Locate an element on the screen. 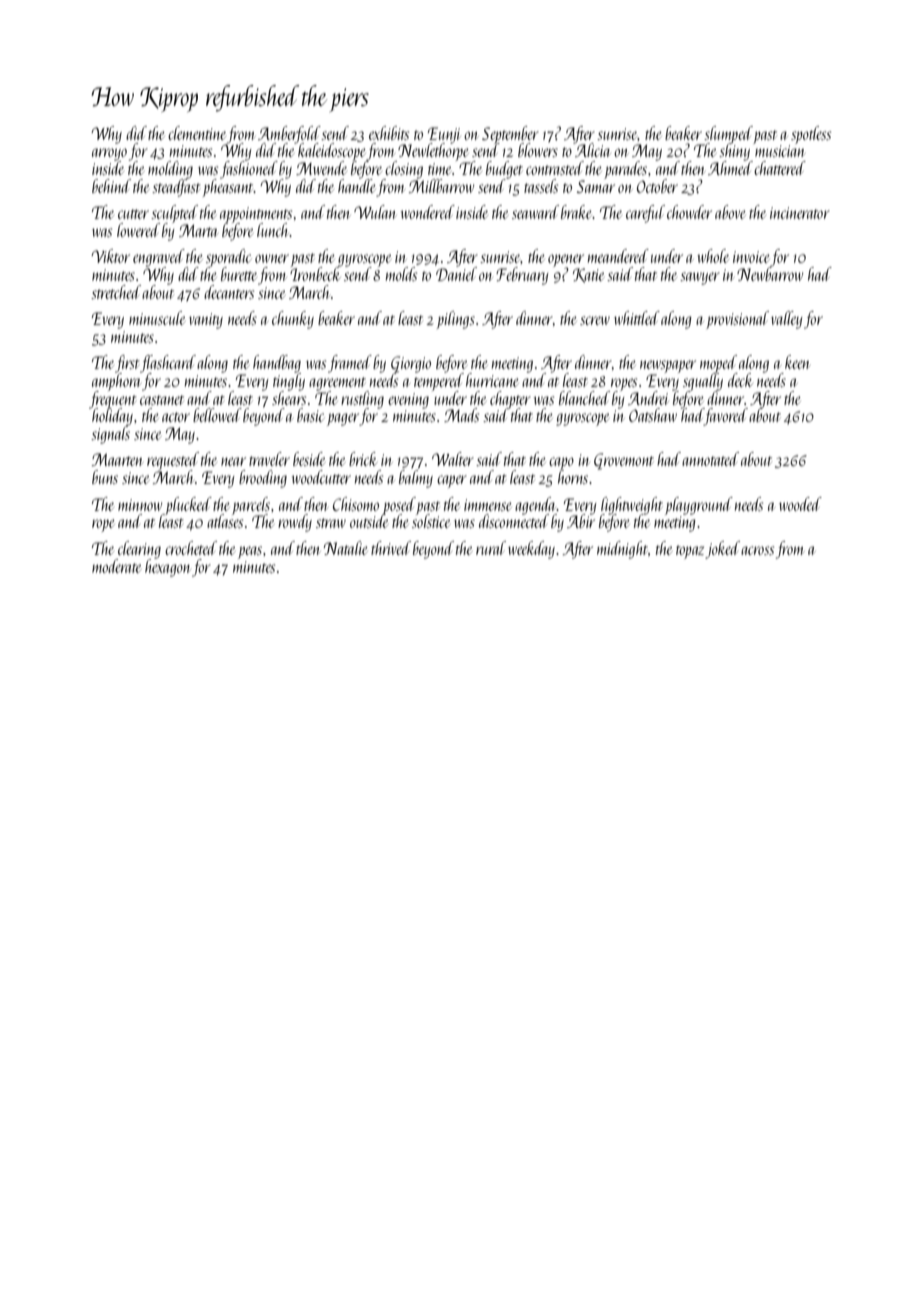 Image resolution: width=924 pixels, height=1311 pixels. clementine is located at coordinates (197, 133).
